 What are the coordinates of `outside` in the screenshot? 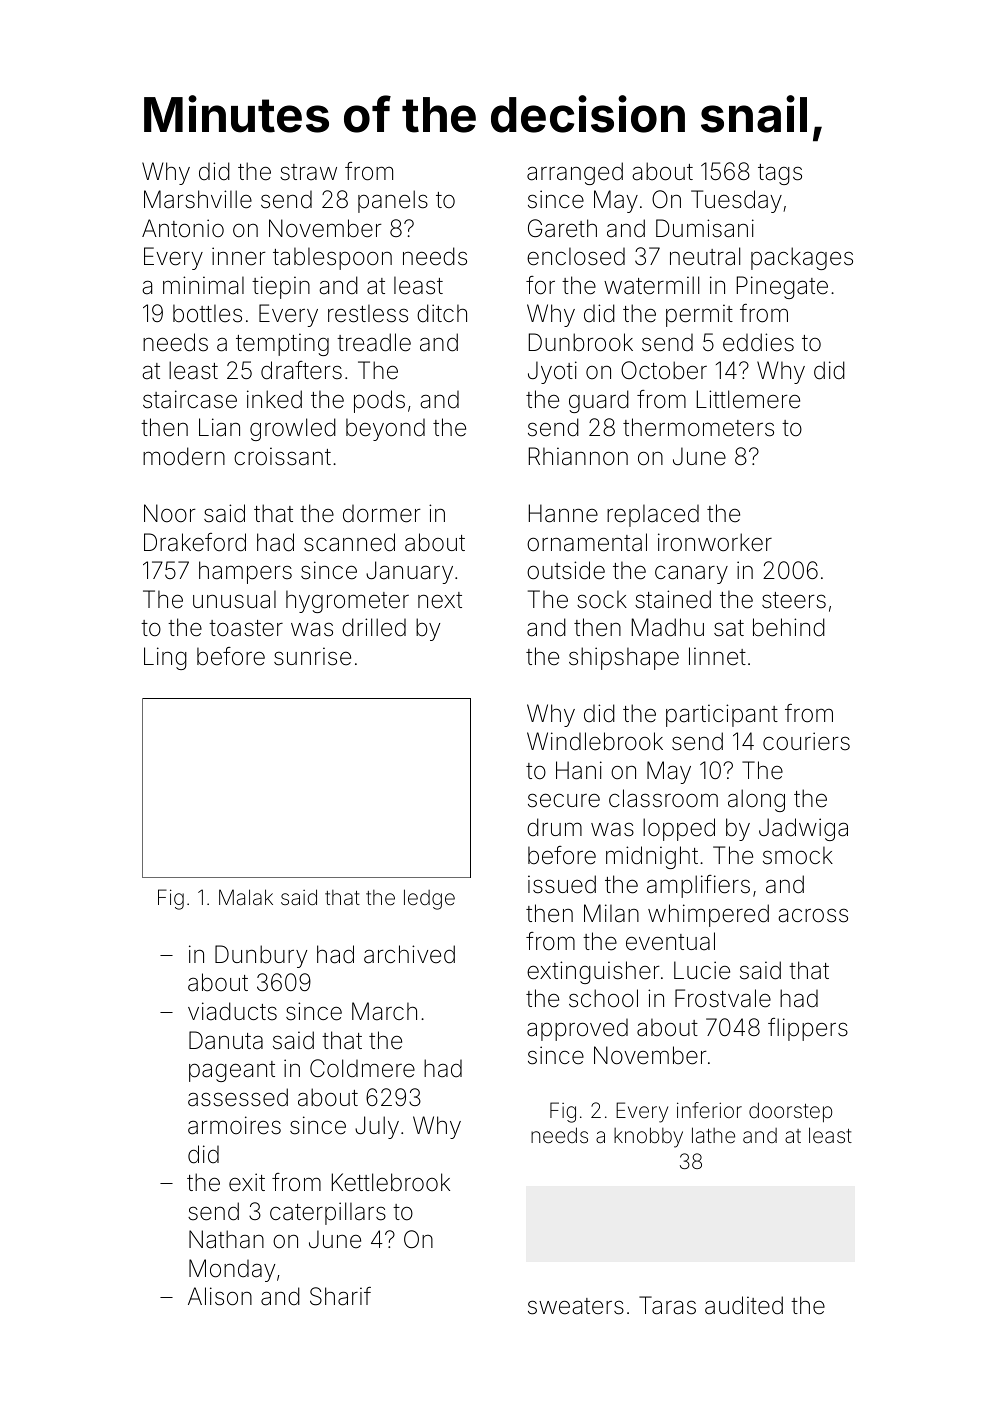 It's located at (566, 570).
